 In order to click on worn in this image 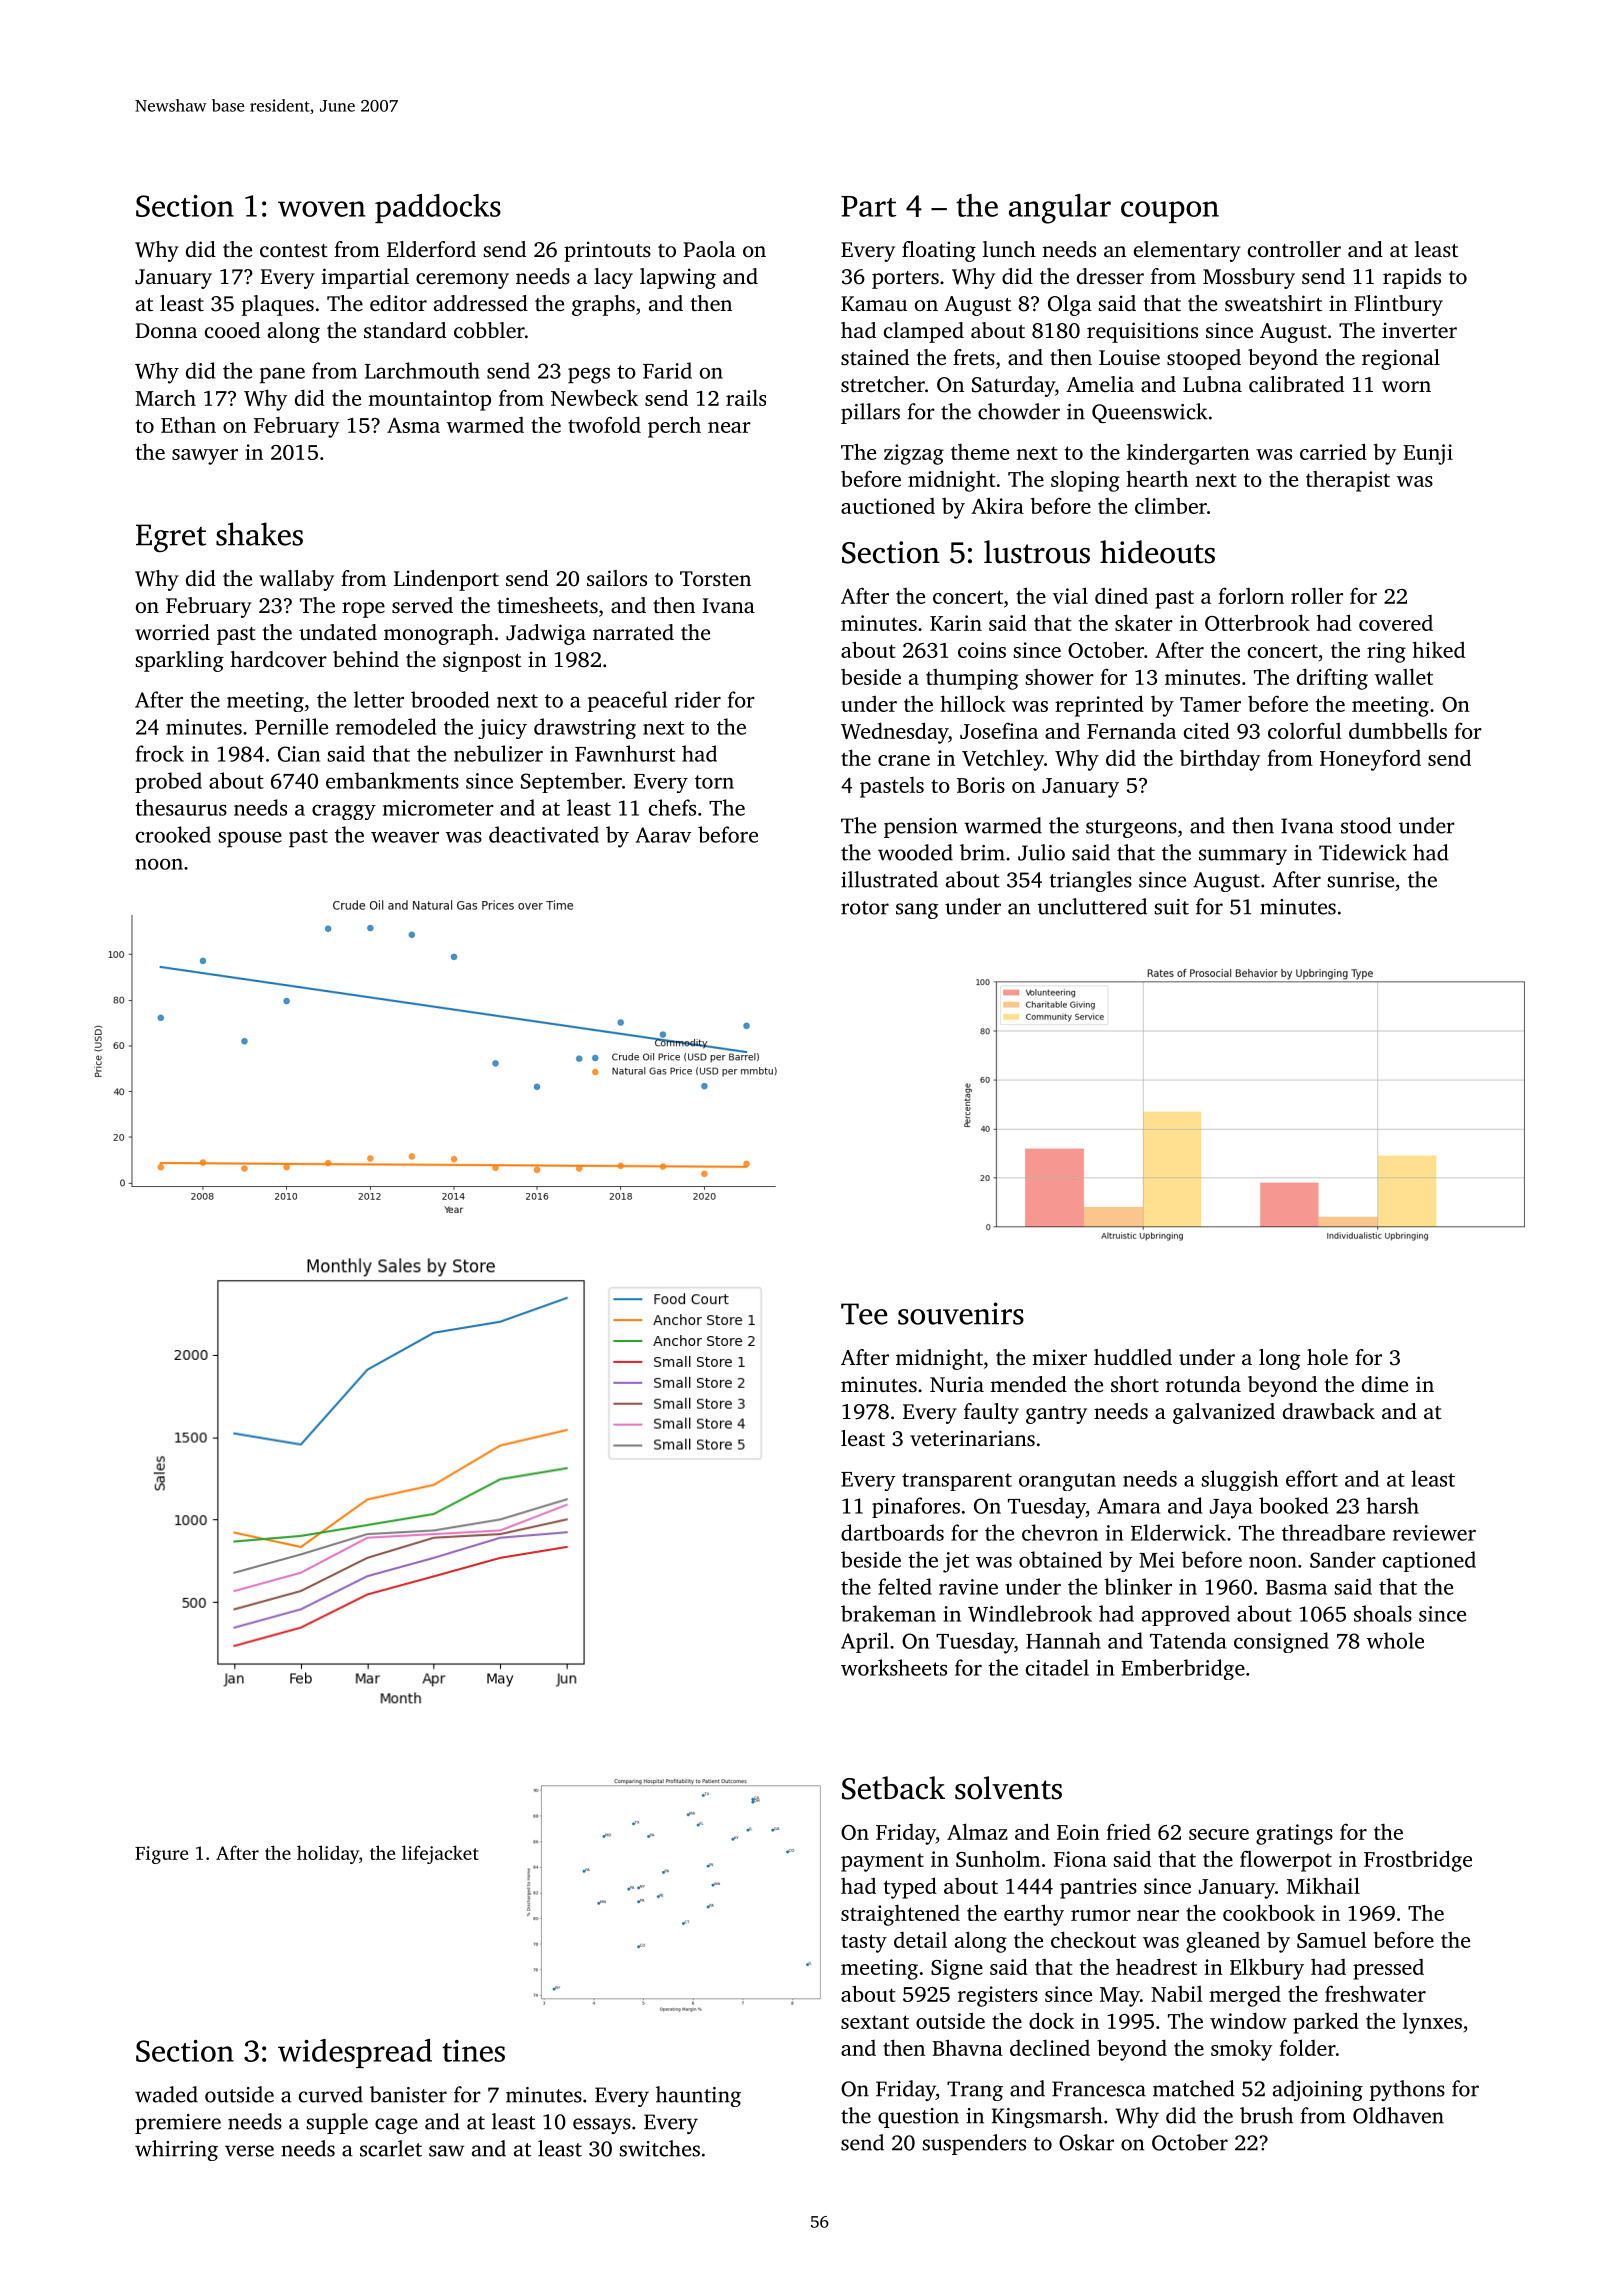, I will do `click(1406, 386)`.
